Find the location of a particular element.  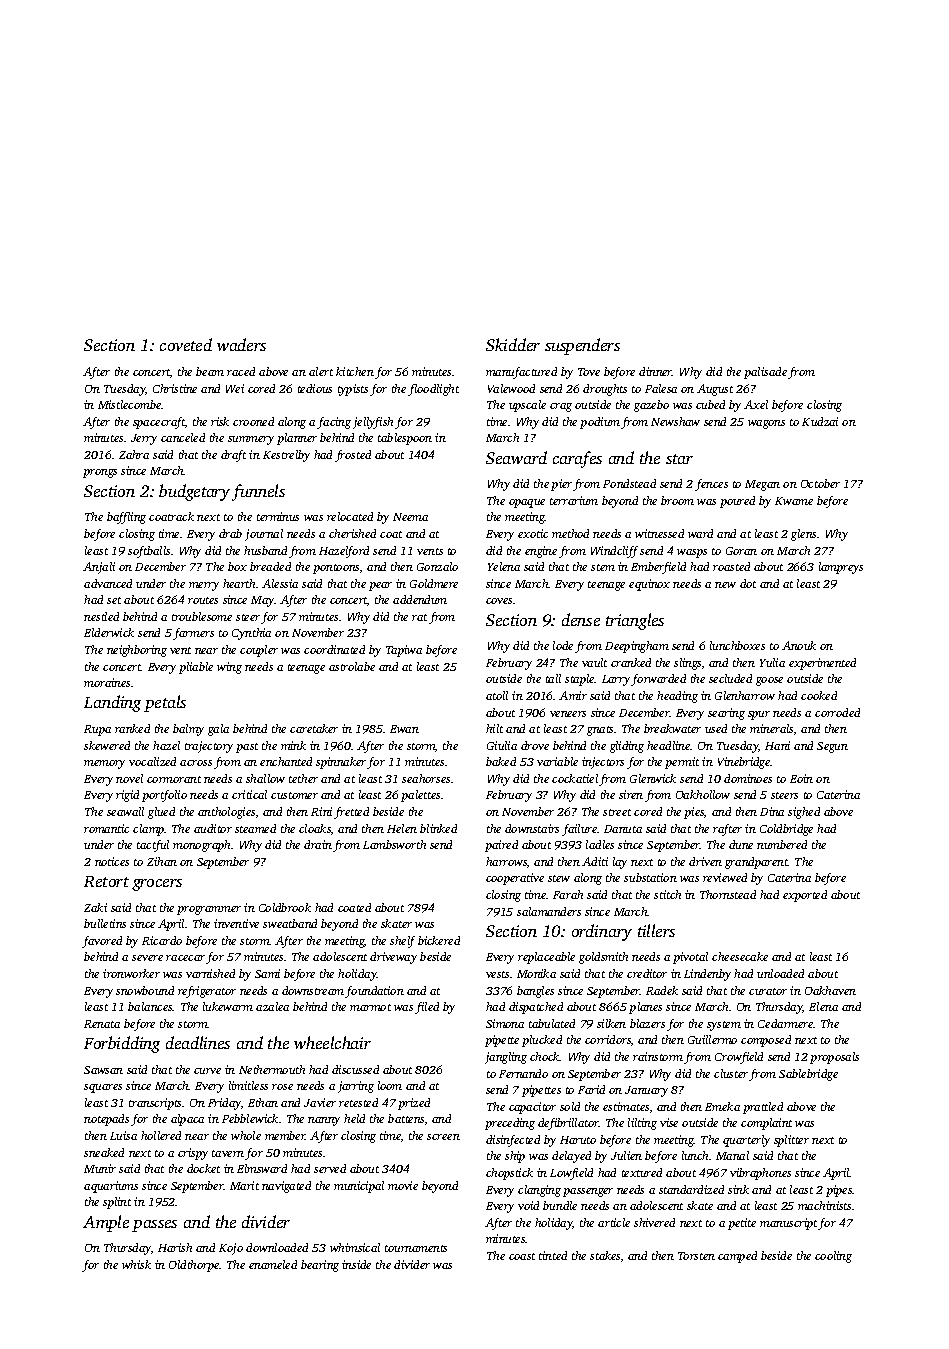

used is located at coordinates (716, 728).
